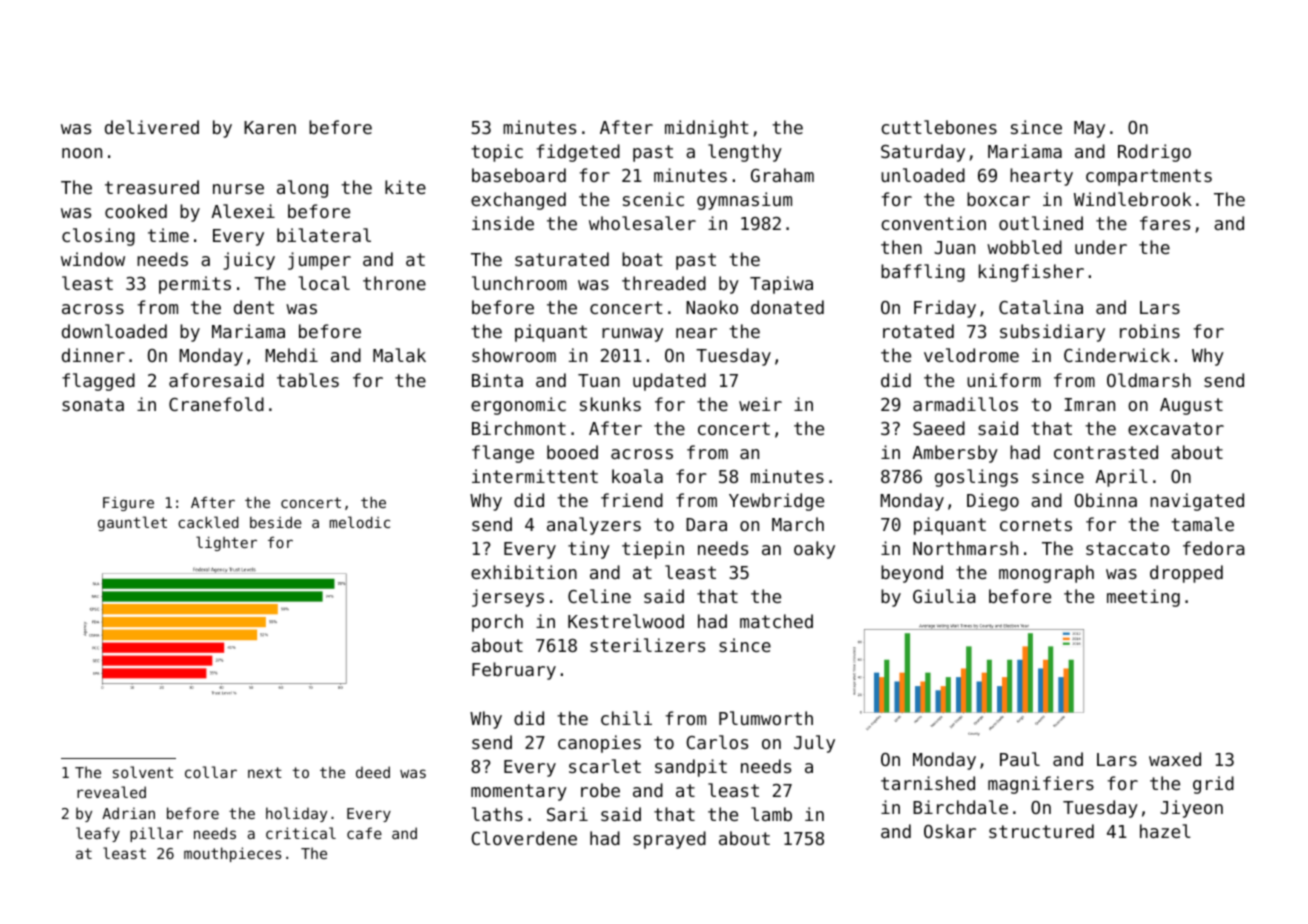 This screenshot has width=1308, height=924. Describe the element at coordinates (364, 833) in the screenshot. I see `cafe` at that location.
